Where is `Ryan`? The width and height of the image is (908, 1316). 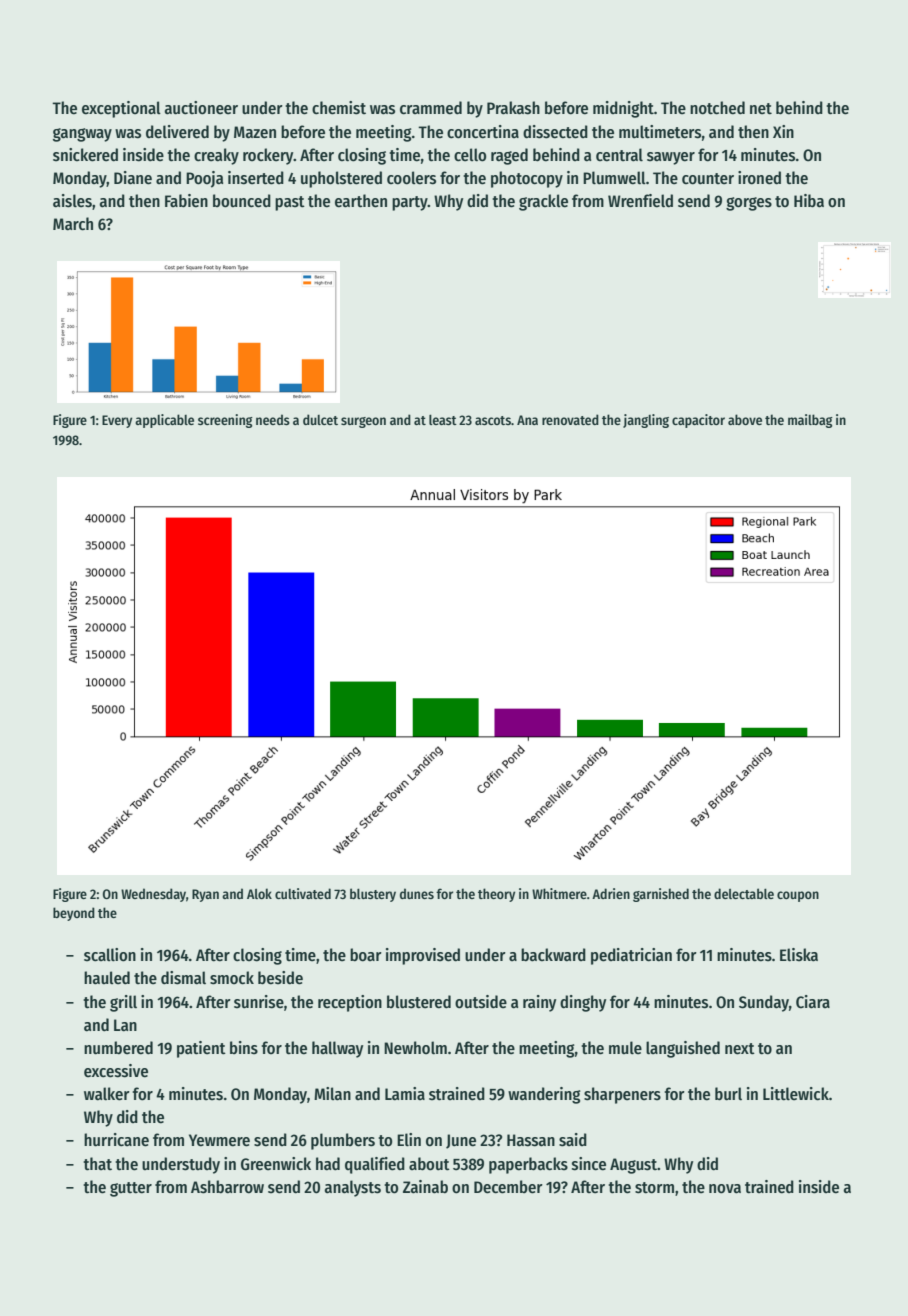
Ryan is located at coordinates (205, 895).
